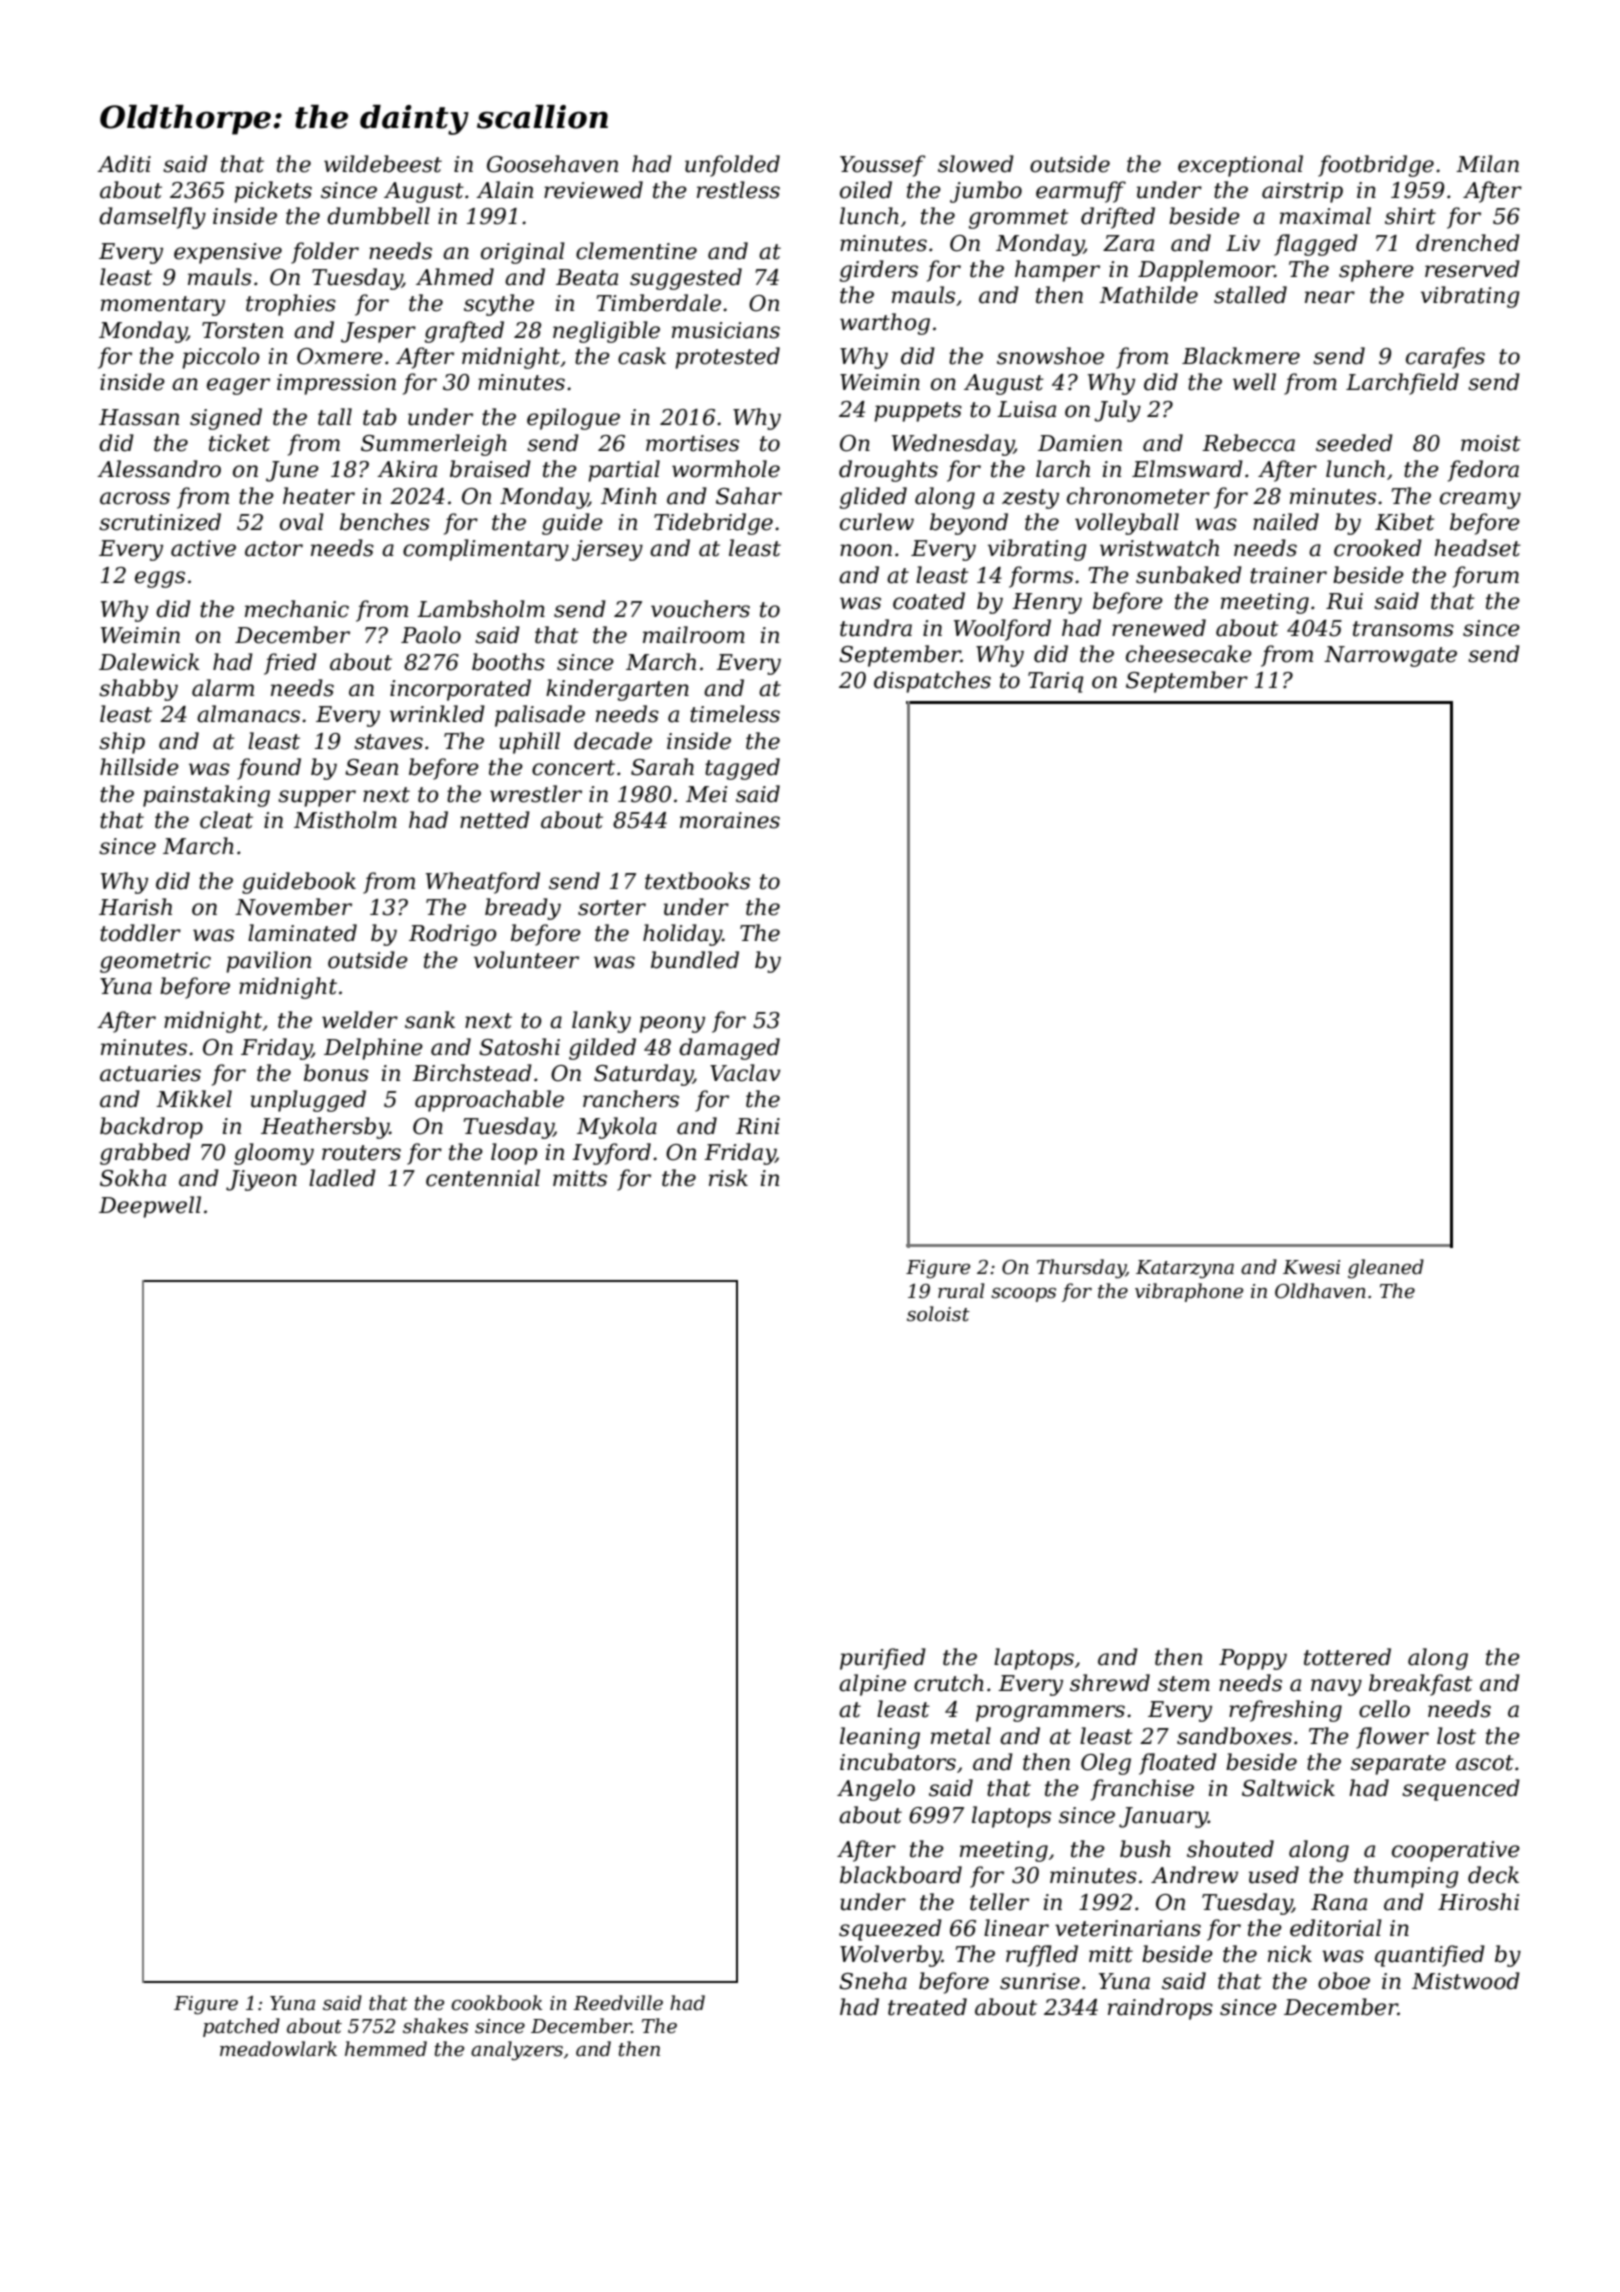 The height and width of the image is (2292, 1620). Describe the element at coordinates (124, 164) in the image. I see `Aditi` at that location.
